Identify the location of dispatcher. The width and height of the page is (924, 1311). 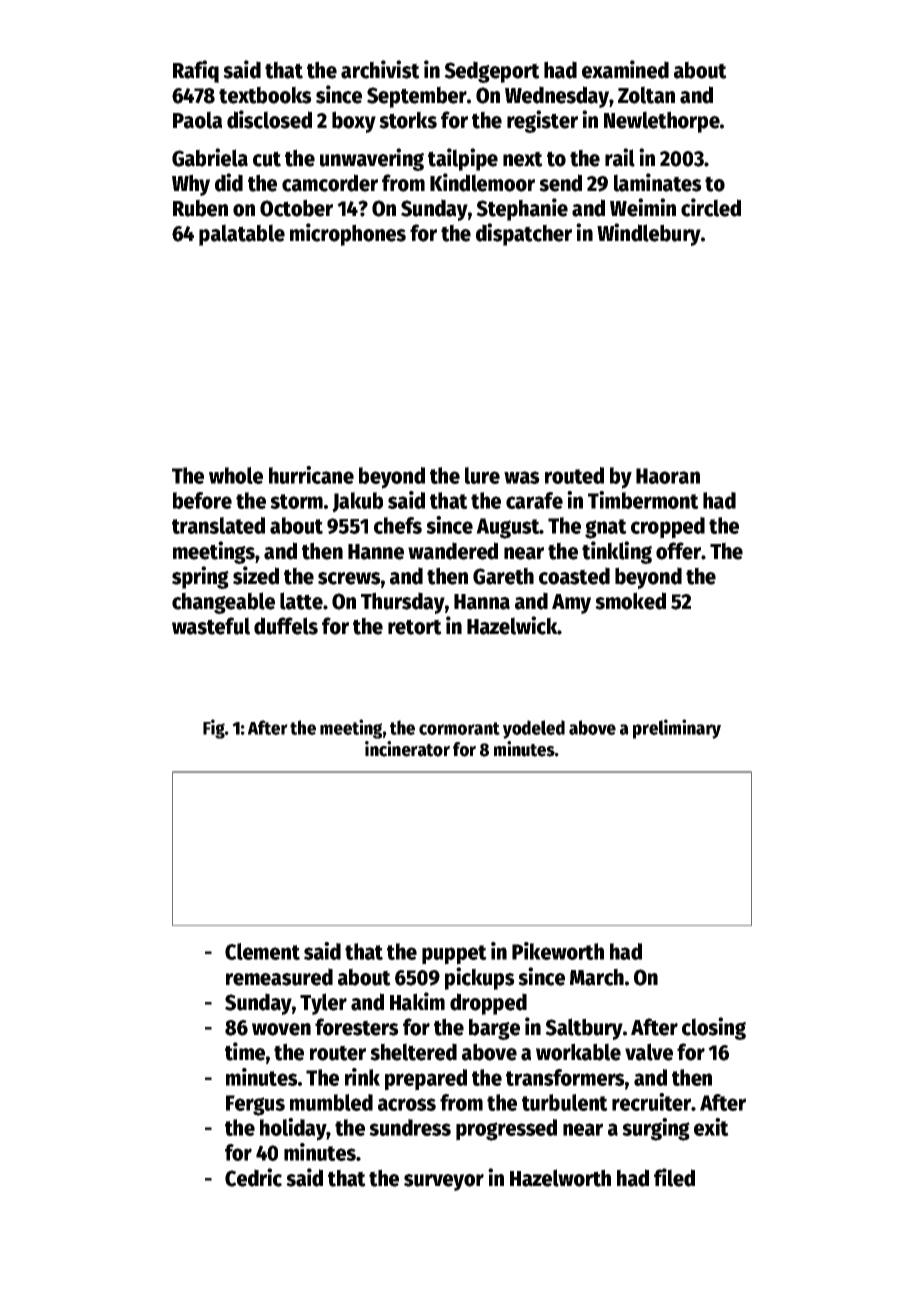
(524, 234).
